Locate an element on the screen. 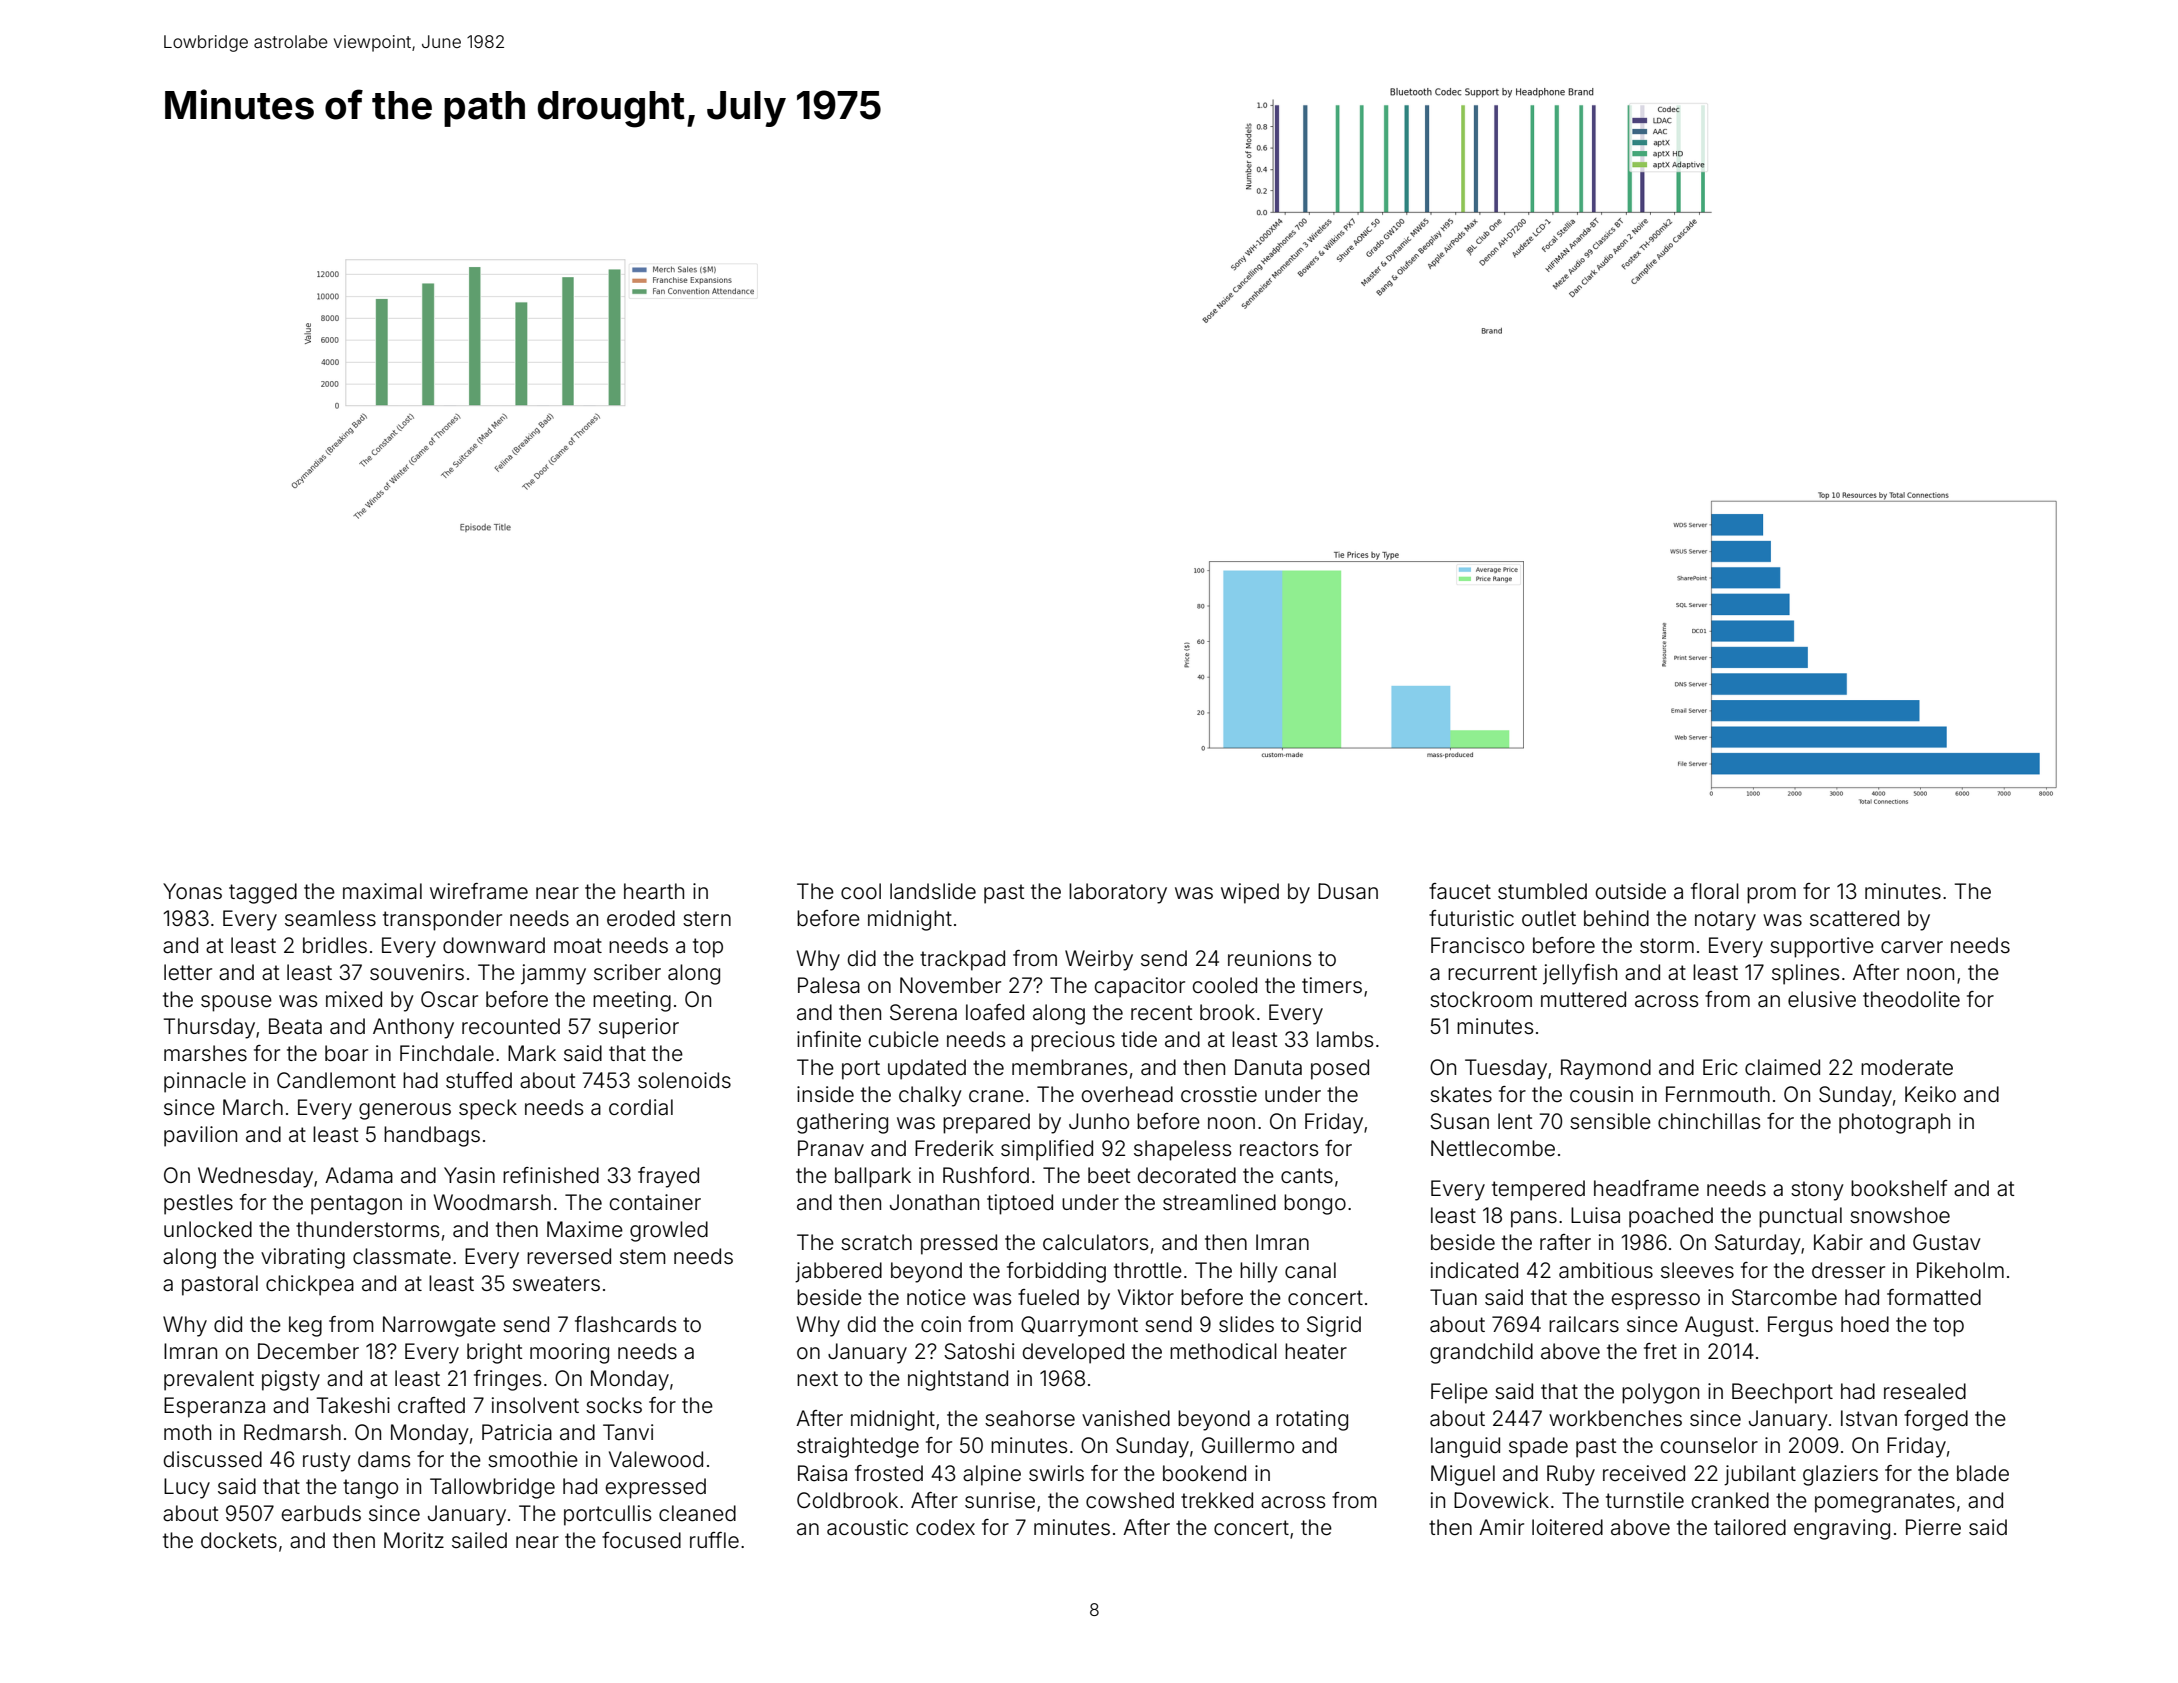 This screenshot has height=1683, width=2178. pinnacle is located at coordinates (205, 1082).
